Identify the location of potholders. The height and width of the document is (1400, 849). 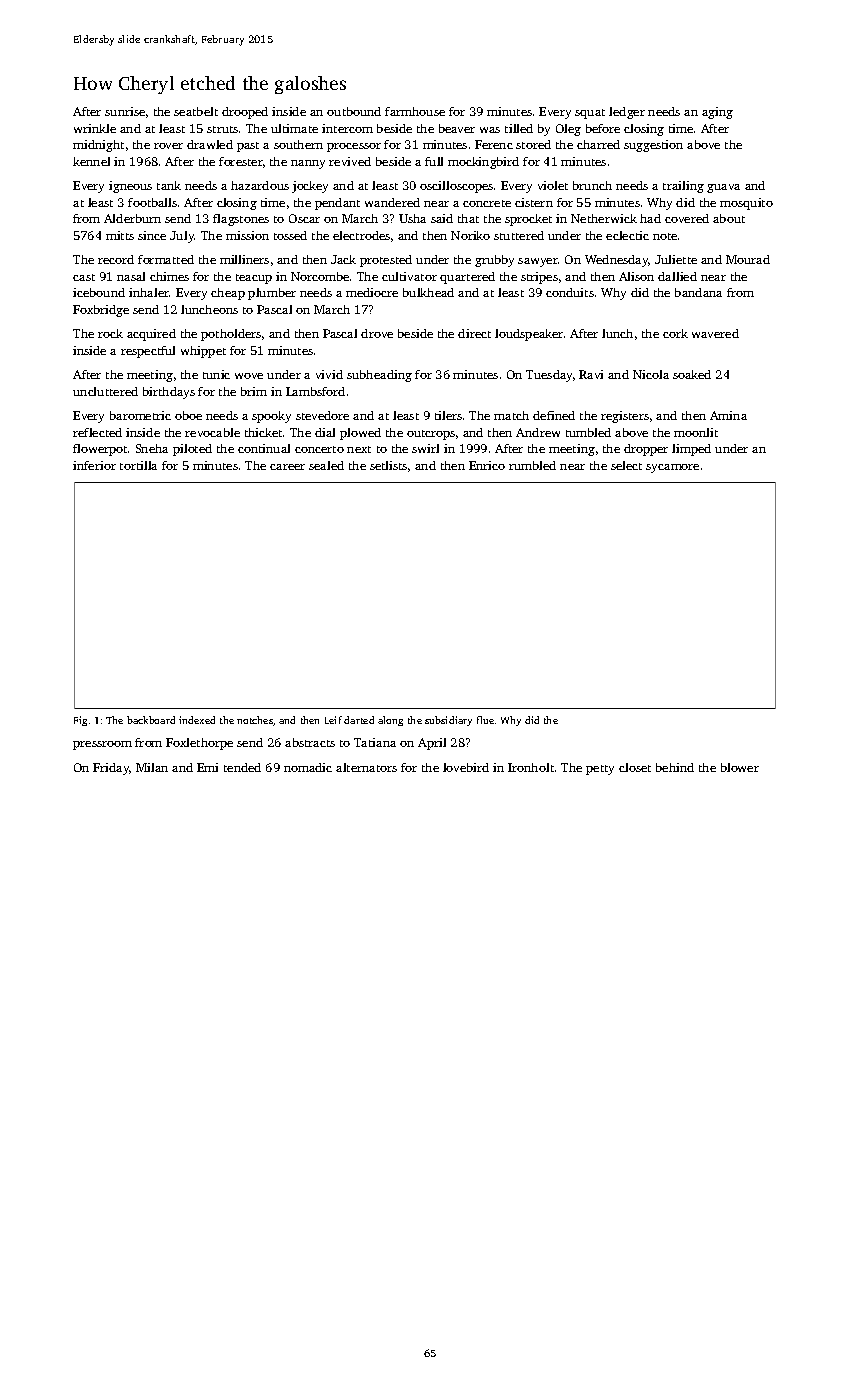
(231, 335).
